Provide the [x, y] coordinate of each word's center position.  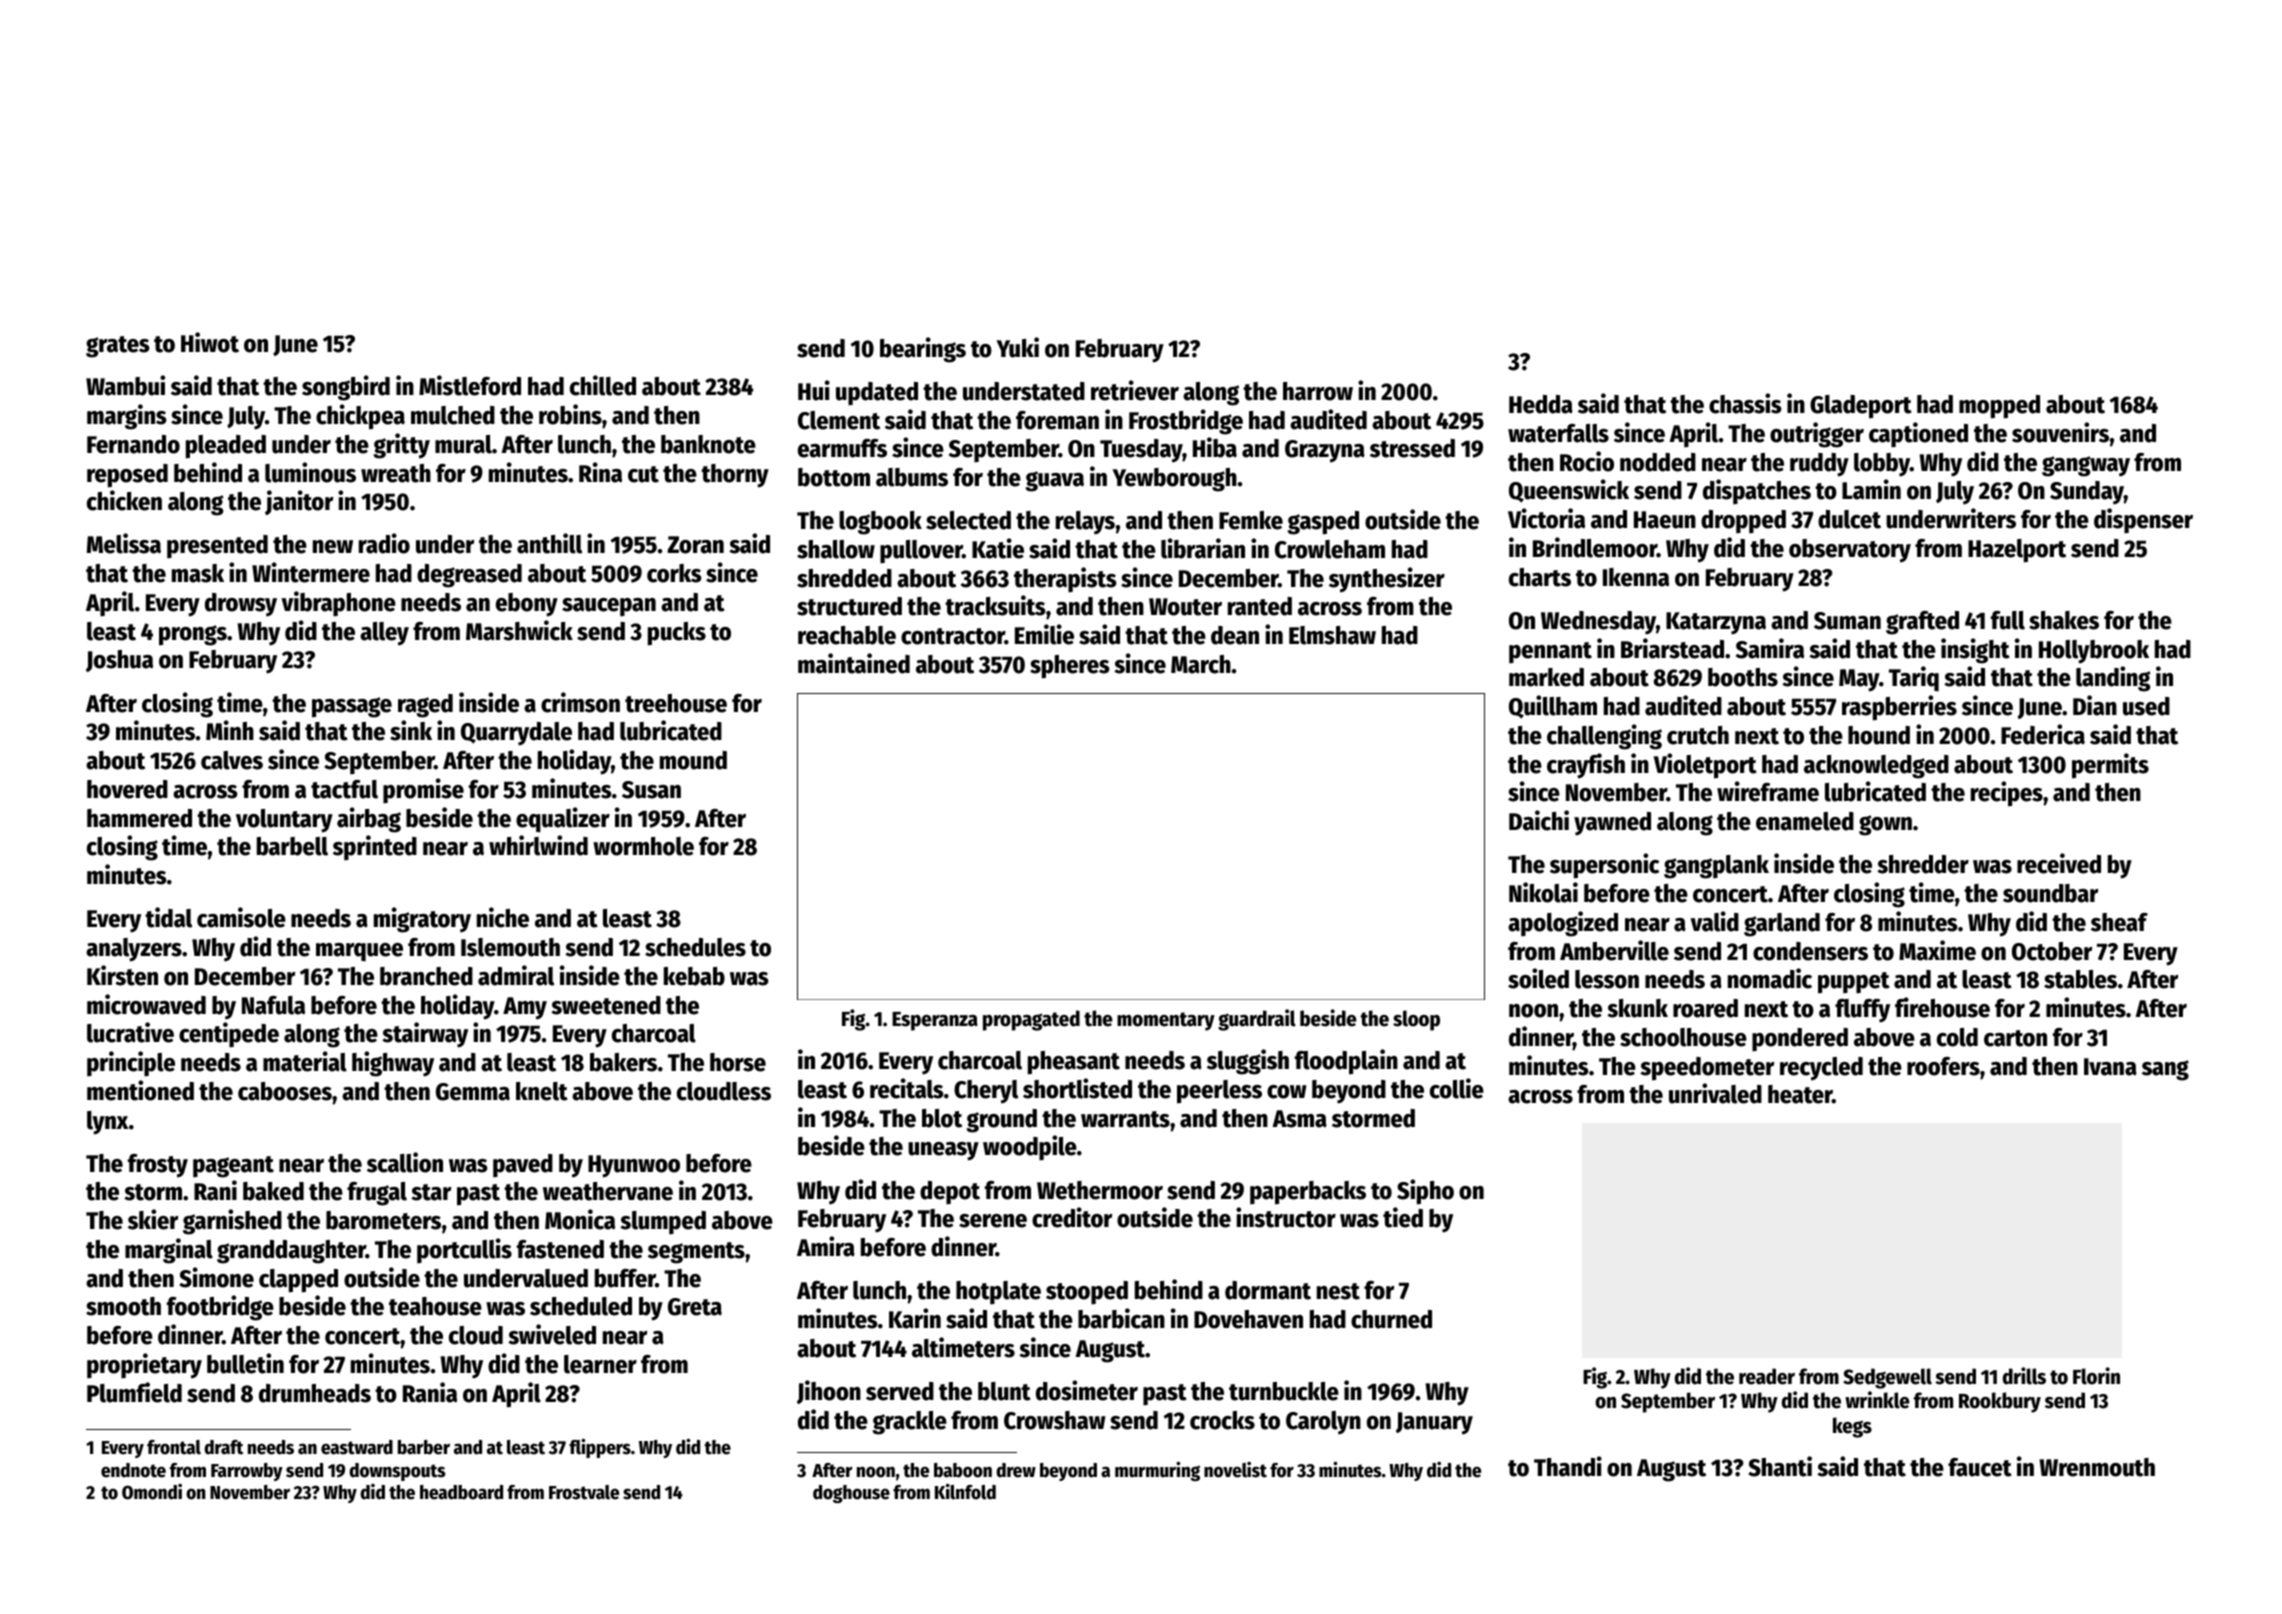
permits [2110, 766]
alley [384, 634]
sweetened [606, 1005]
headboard [461, 1492]
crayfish [1586, 766]
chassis [1745, 403]
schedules [695, 947]
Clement [839, 420]
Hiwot [210, 342]
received [2059, 863]
